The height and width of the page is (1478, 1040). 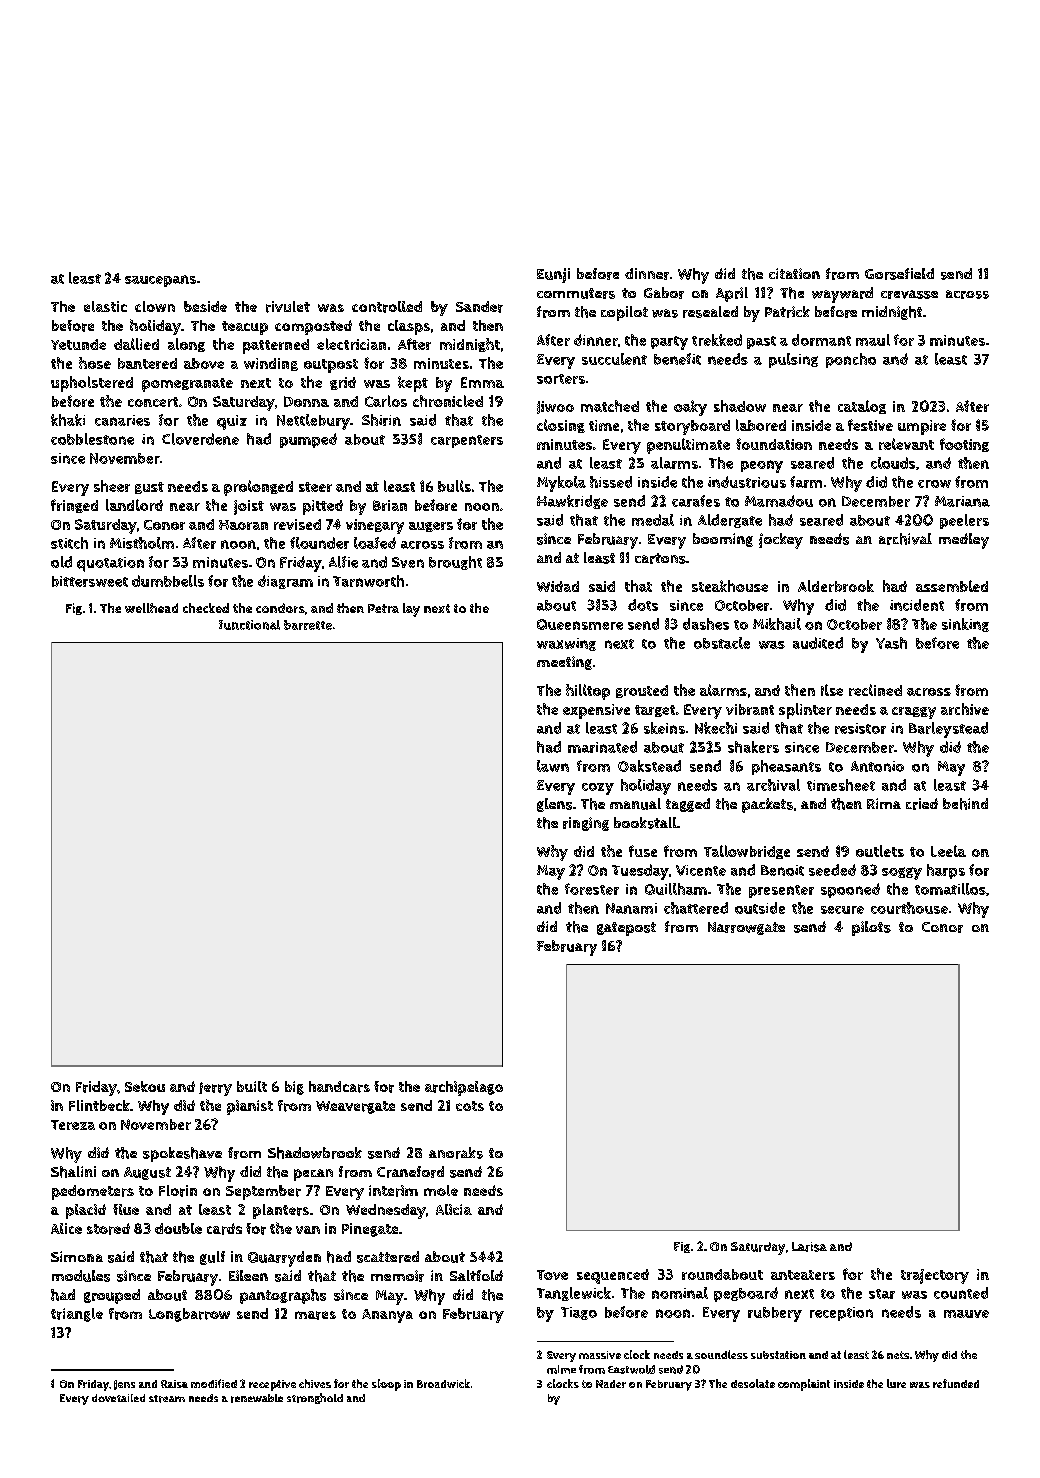 I want to click on citation, so click(x=794, y=273).
